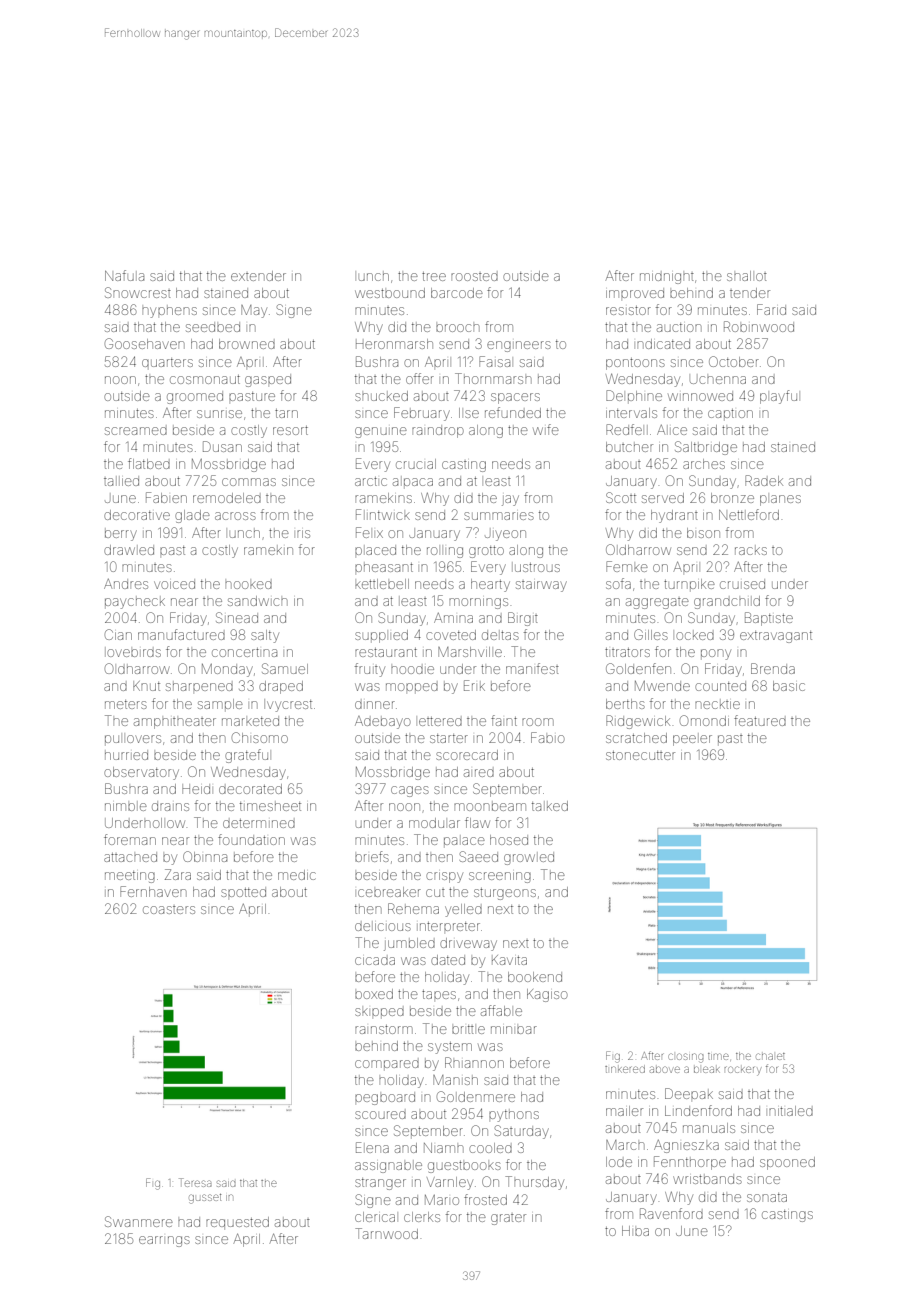  What do you see at coordinates (126, 807) in the page?
I see `nimble` at bounding box center [126, 807].
